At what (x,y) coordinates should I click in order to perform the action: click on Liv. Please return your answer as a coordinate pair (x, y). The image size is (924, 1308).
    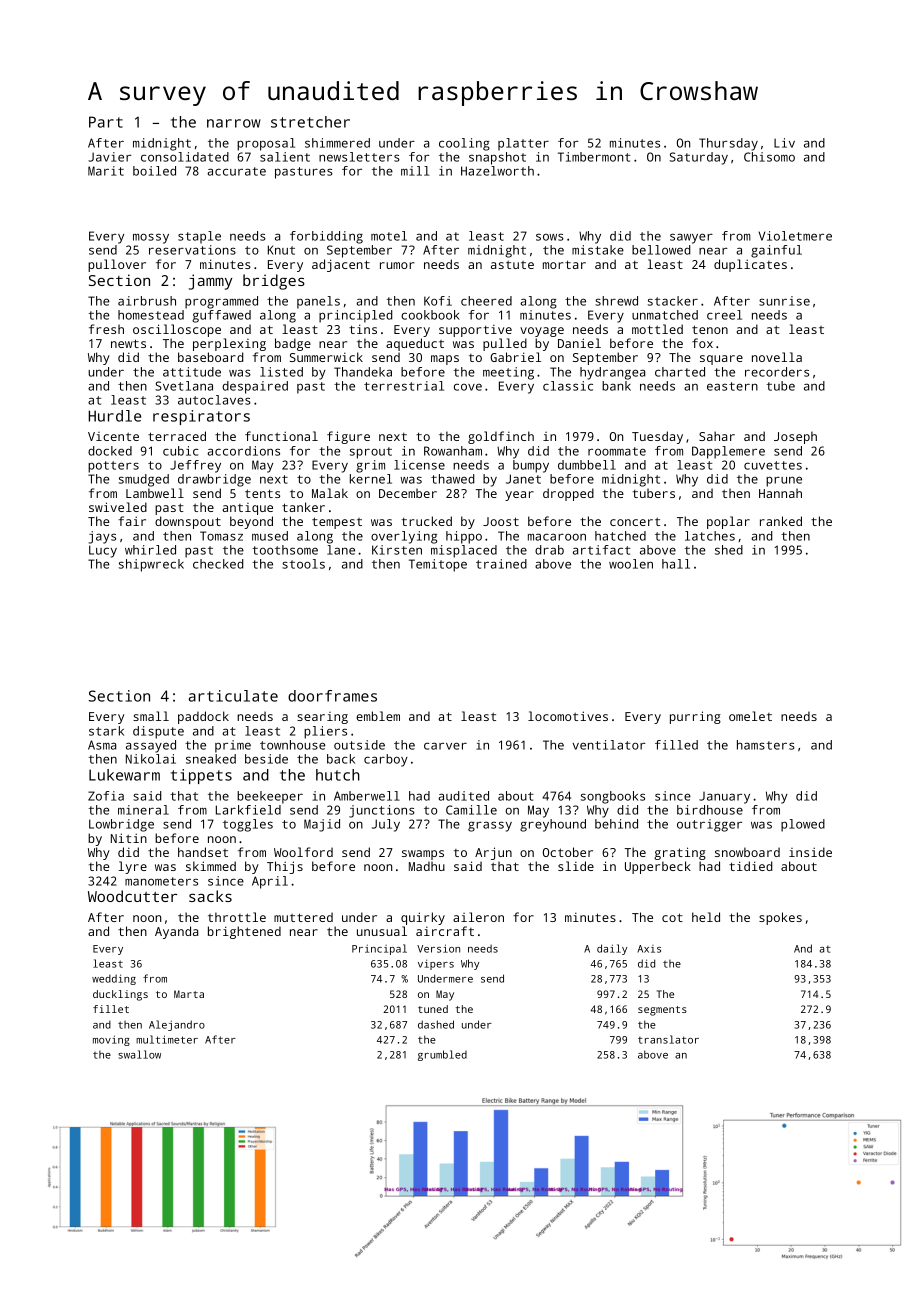
    Looking at the image, I should click on (784, 143).
